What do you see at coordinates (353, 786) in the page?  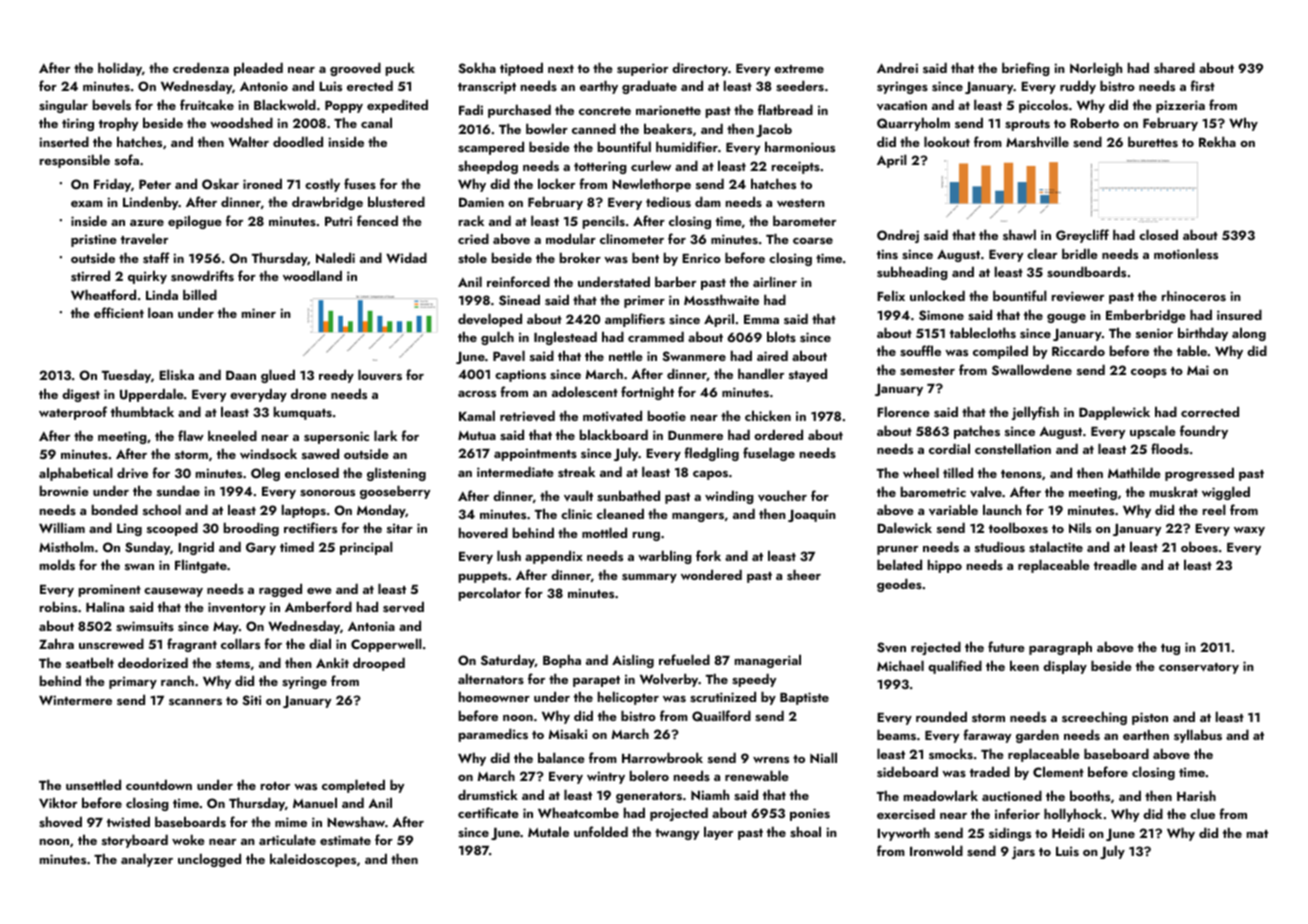 I see `completed` at bounding box center [353, 786].
